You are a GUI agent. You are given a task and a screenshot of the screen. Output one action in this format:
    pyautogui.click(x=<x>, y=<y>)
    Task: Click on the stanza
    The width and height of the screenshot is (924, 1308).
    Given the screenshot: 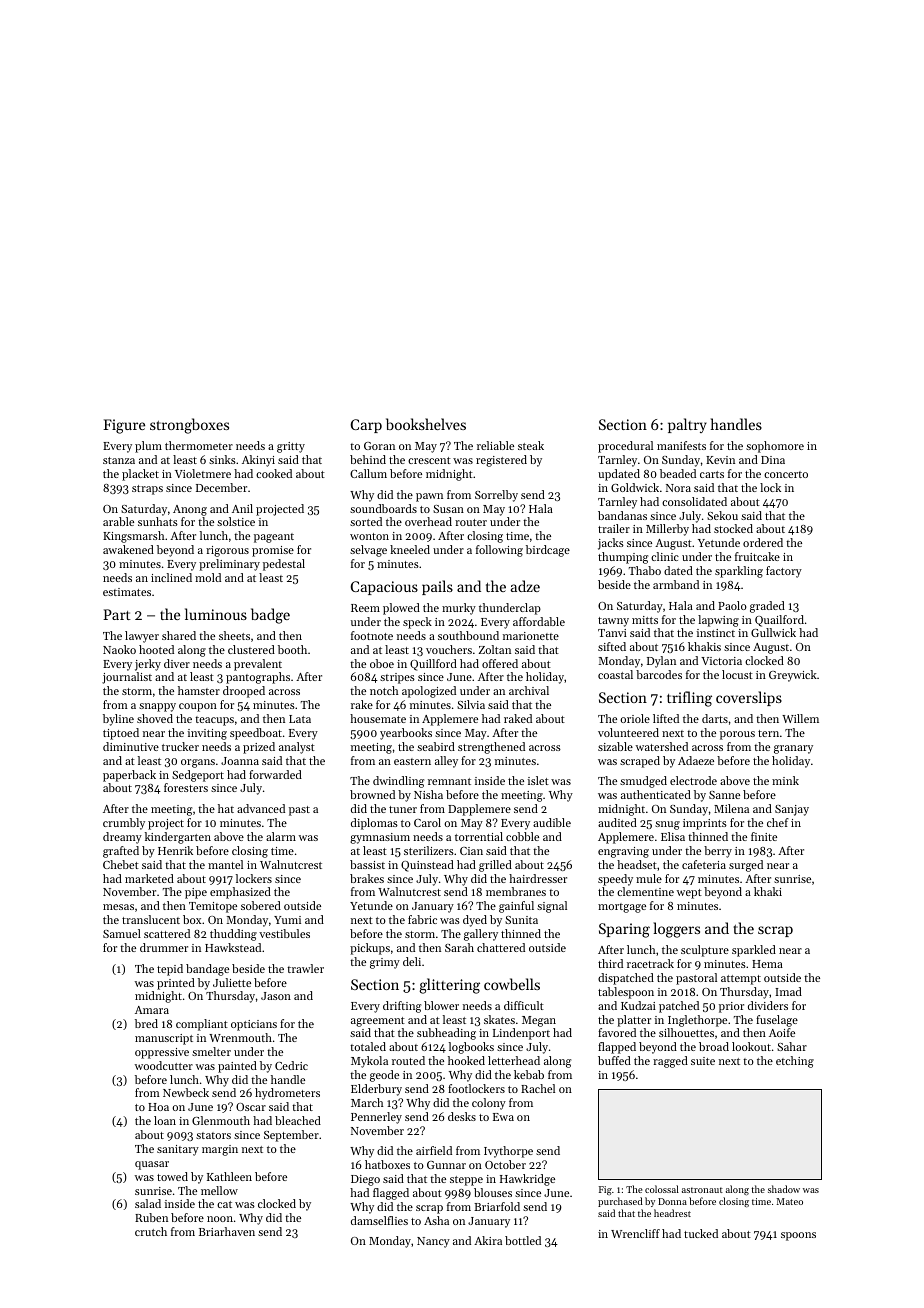 What is the action you would take?
    pyautogui.click(x=119, y=460)
